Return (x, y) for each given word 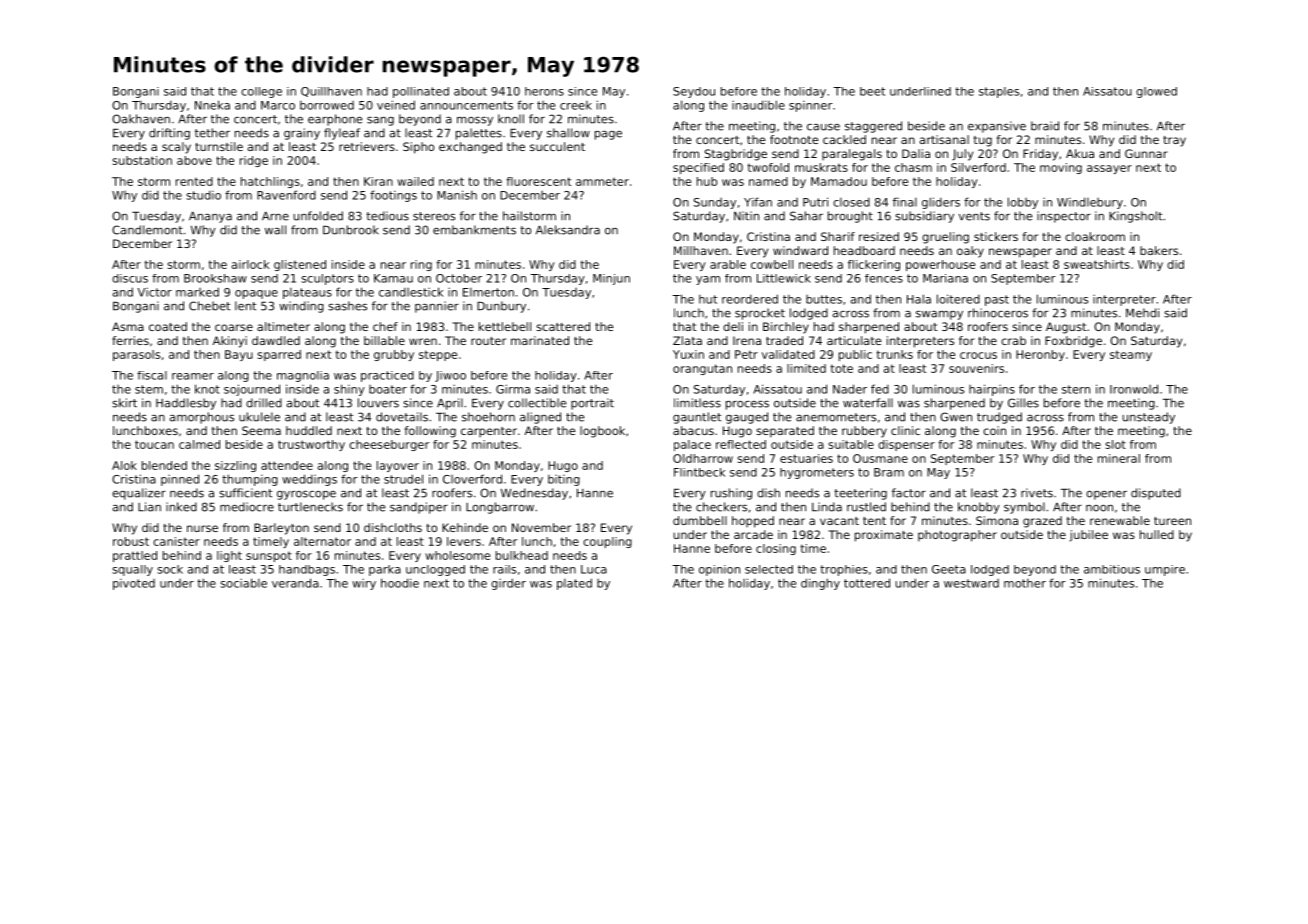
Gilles (1023, 403)
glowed (1156, 92)
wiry (364, 584)
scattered (563, 326)
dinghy (820, 584)
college (261, 92)
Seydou (694, 92)
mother (1025, 583)
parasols (136, 355)
